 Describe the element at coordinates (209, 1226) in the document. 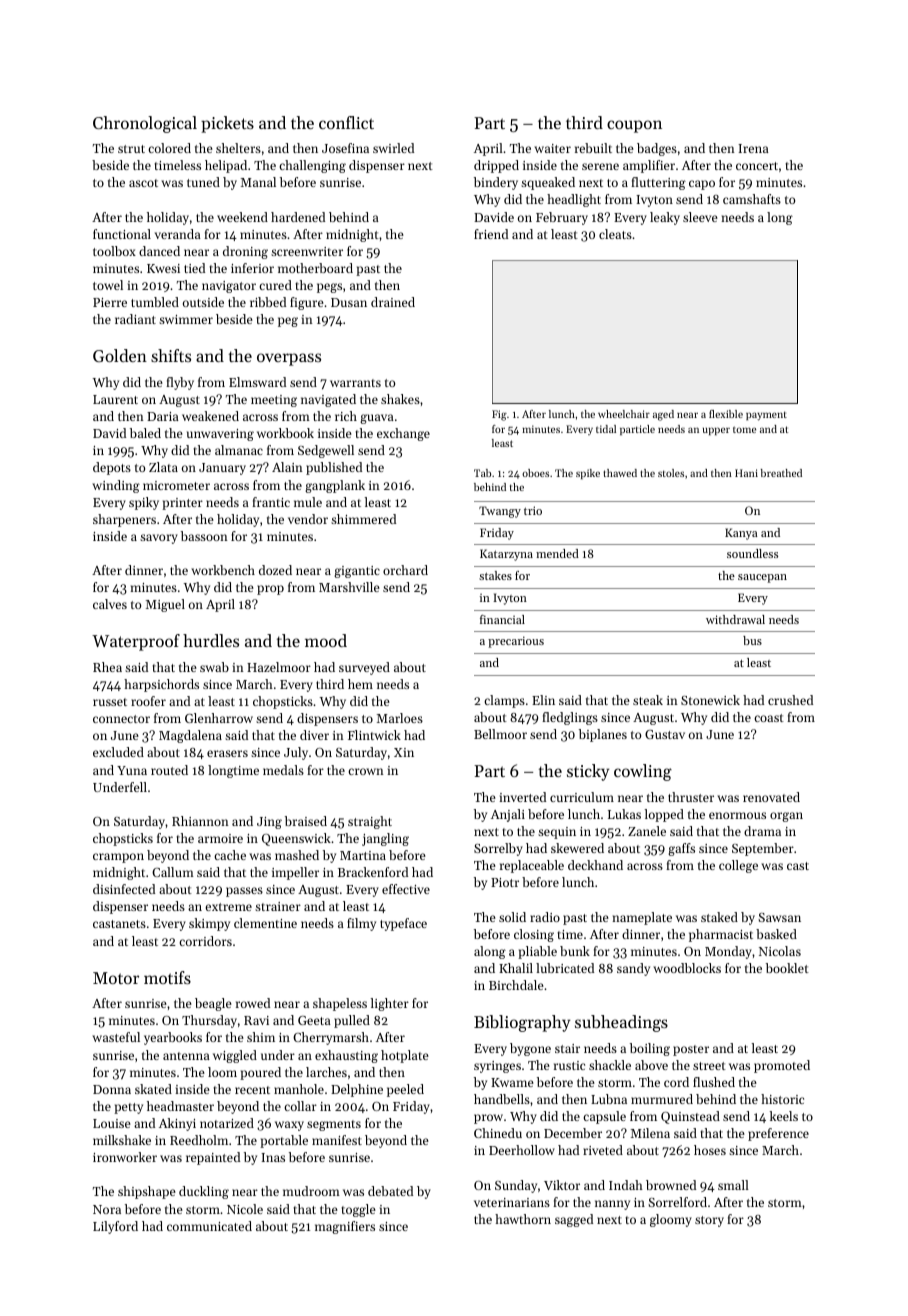

I see `communicated` at that location.
